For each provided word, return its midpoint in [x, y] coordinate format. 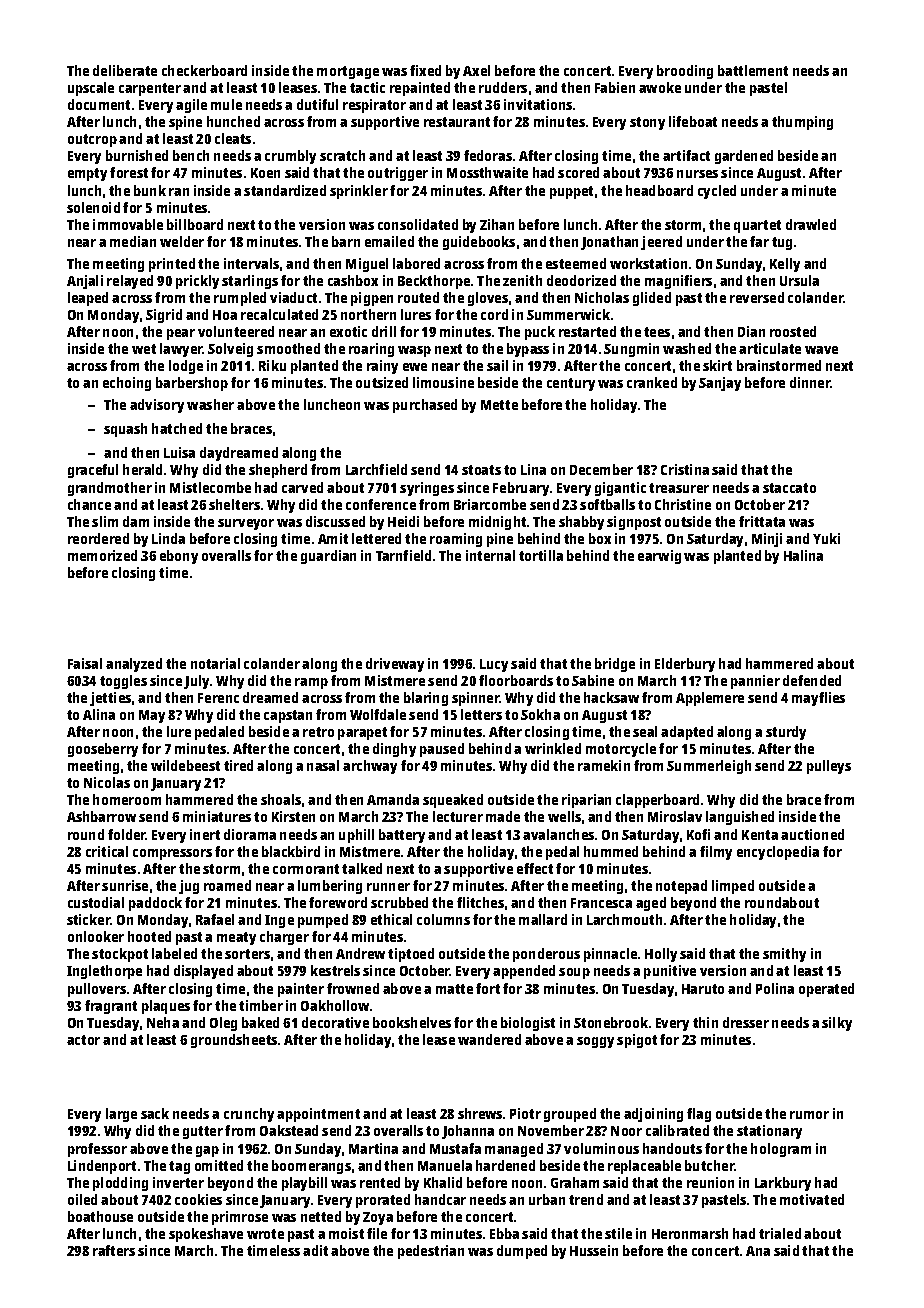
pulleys [829, 767]
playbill [304, 1184]
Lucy [494, 665]
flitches [480, 902]
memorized [102, 555]
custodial [96, 902]
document [99, 104]
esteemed [576, 263]
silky [837, 1024]
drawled [811, 224]
